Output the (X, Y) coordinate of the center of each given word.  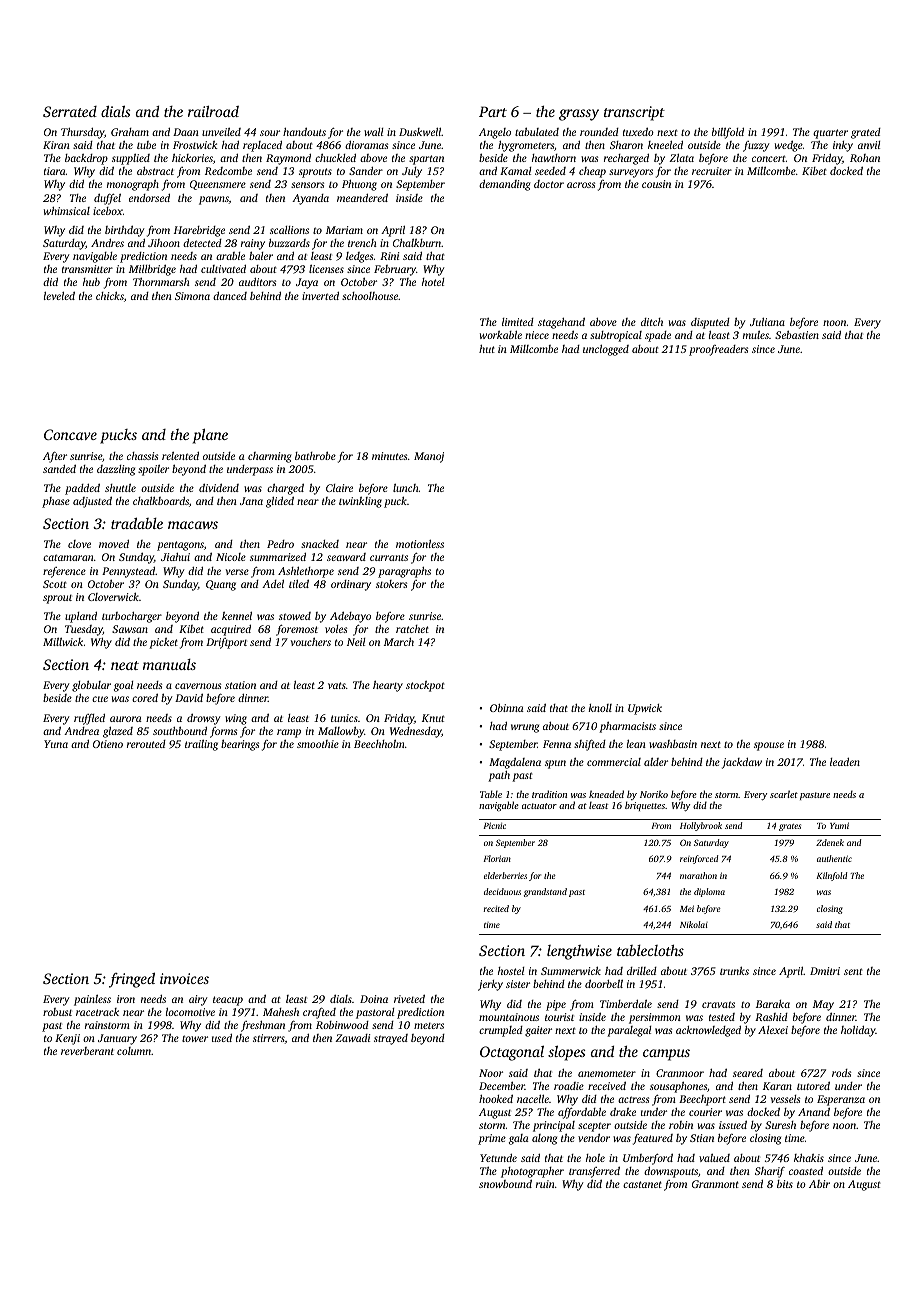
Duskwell (420, 132)
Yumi (839, 825)
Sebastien (797, 335)
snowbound (505, 1183)
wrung (525, 728)
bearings (240, 745)
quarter (830, 134)
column (134, 1051)
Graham (130, 132)
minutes (389, 456)
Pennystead (128, 572)
